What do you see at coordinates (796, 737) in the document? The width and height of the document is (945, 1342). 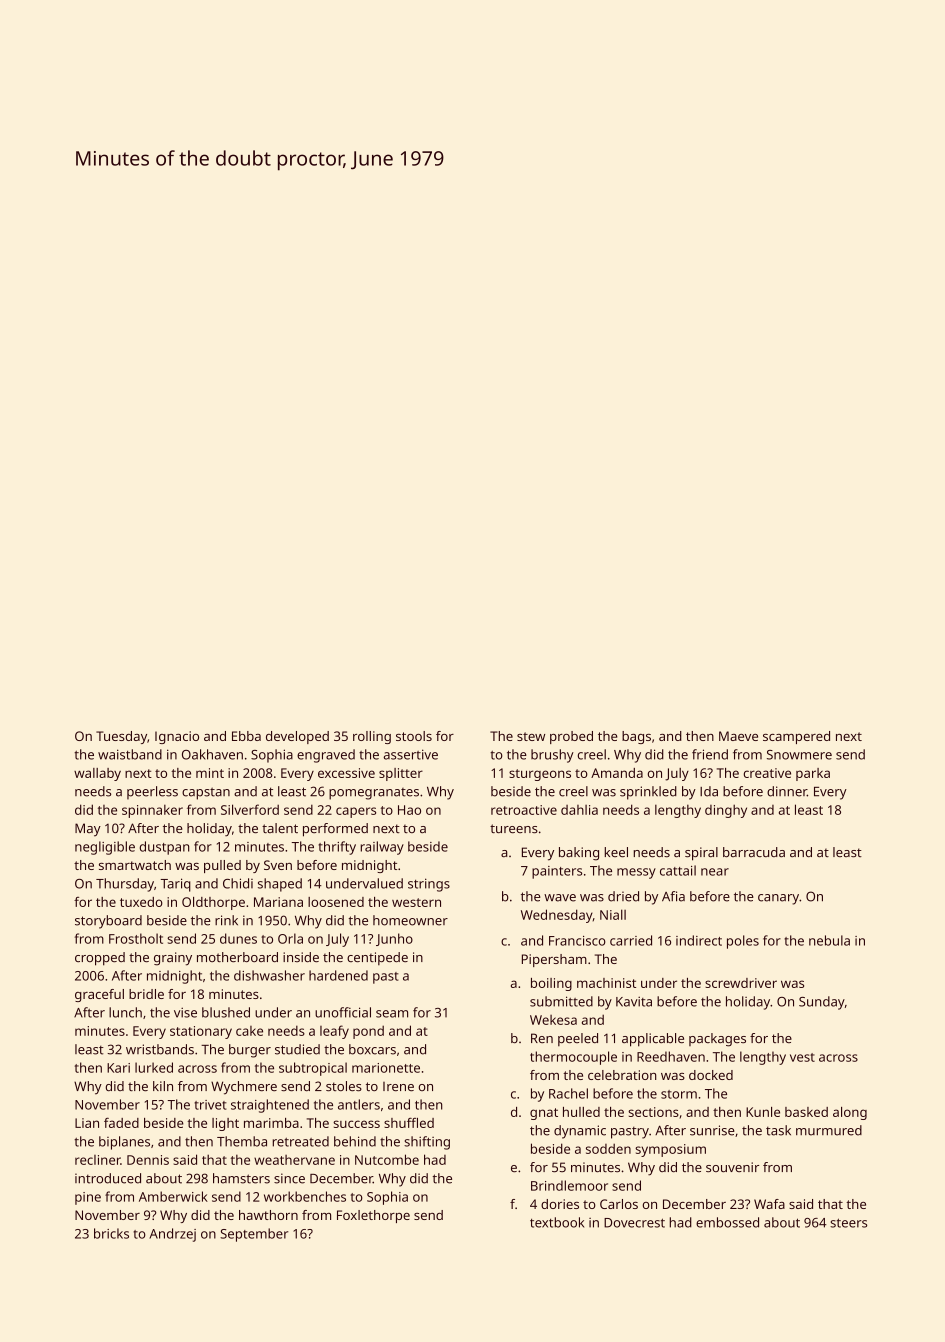 I see `scampered` at bounding box center [796, 737].
